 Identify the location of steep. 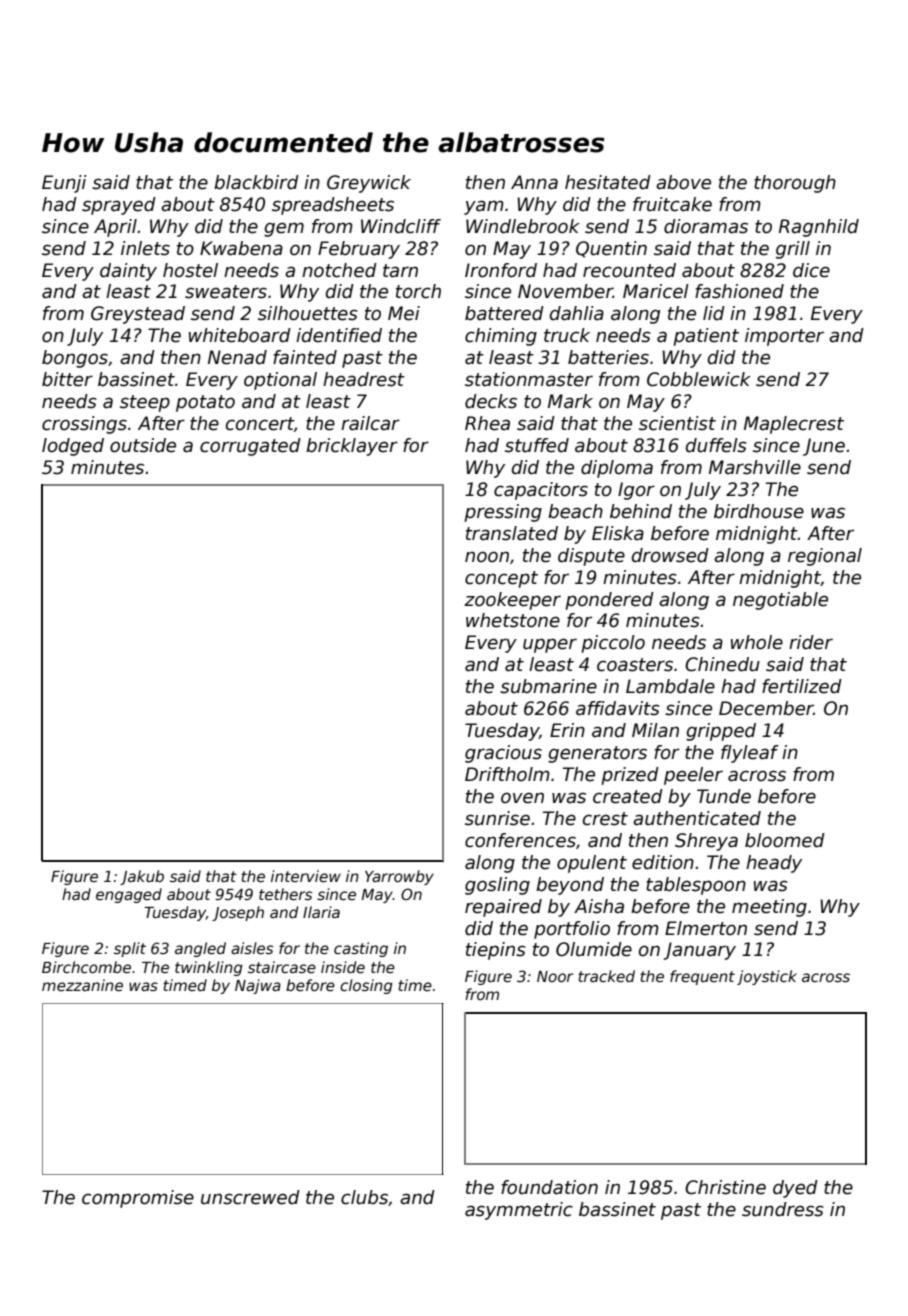
(145, 403).
